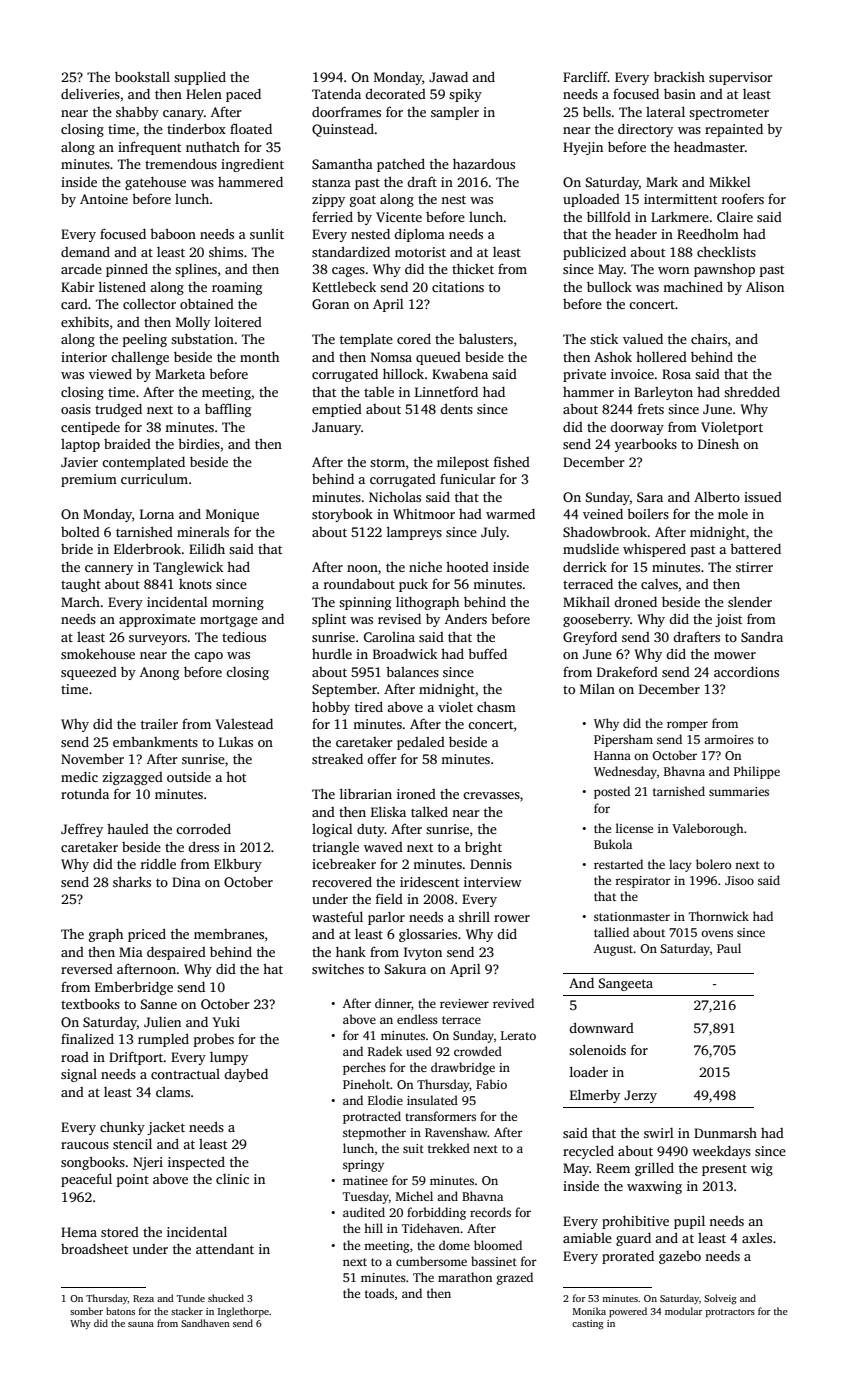 This screenshot has width=849, height=1400. What do you see at coordinates (729, 948) in the screenshot?
I see `Paul` at bounding box center [729, 948].
